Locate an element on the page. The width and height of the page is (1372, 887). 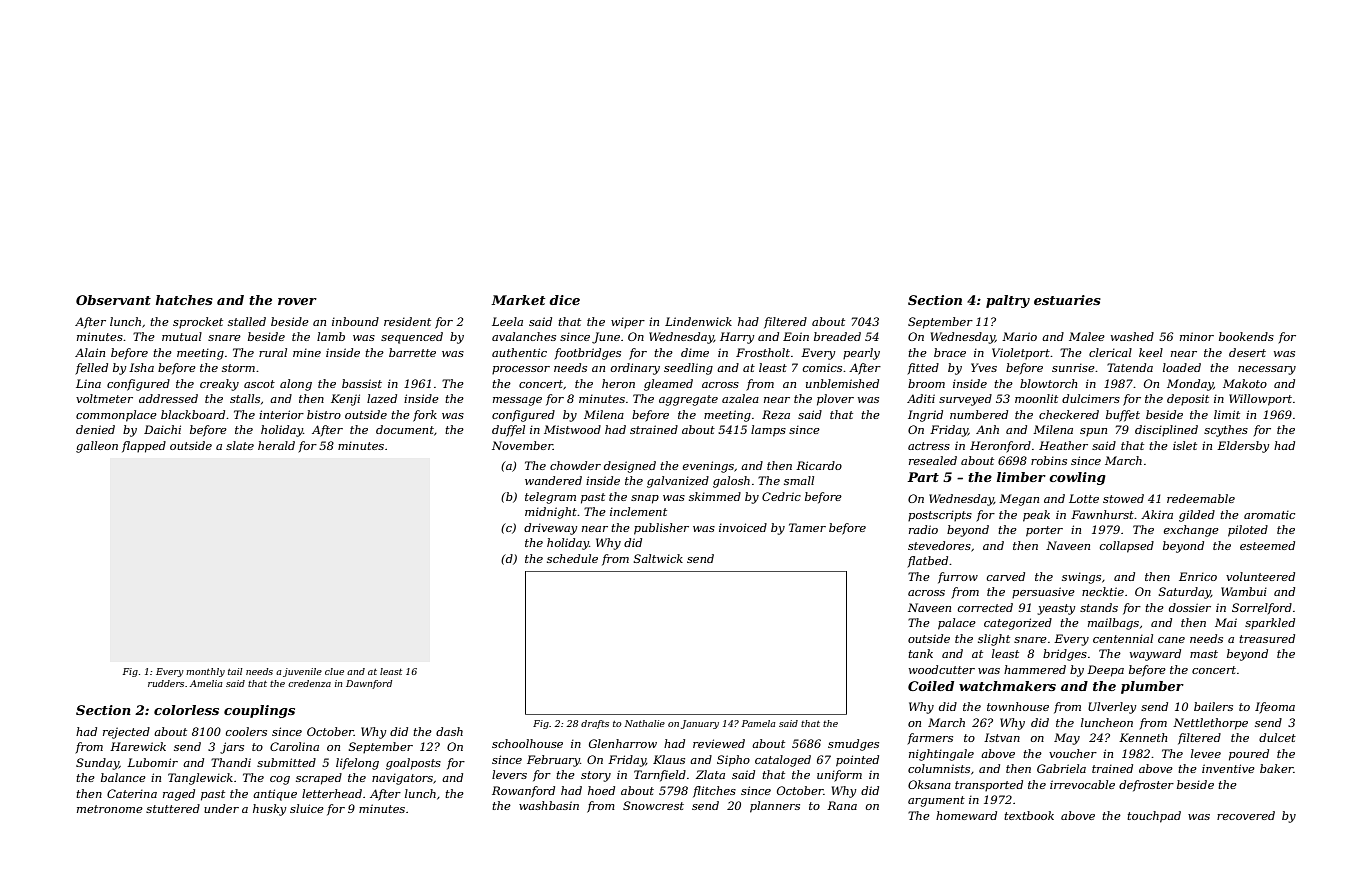
carved is located at coordinates (1005, 576).
